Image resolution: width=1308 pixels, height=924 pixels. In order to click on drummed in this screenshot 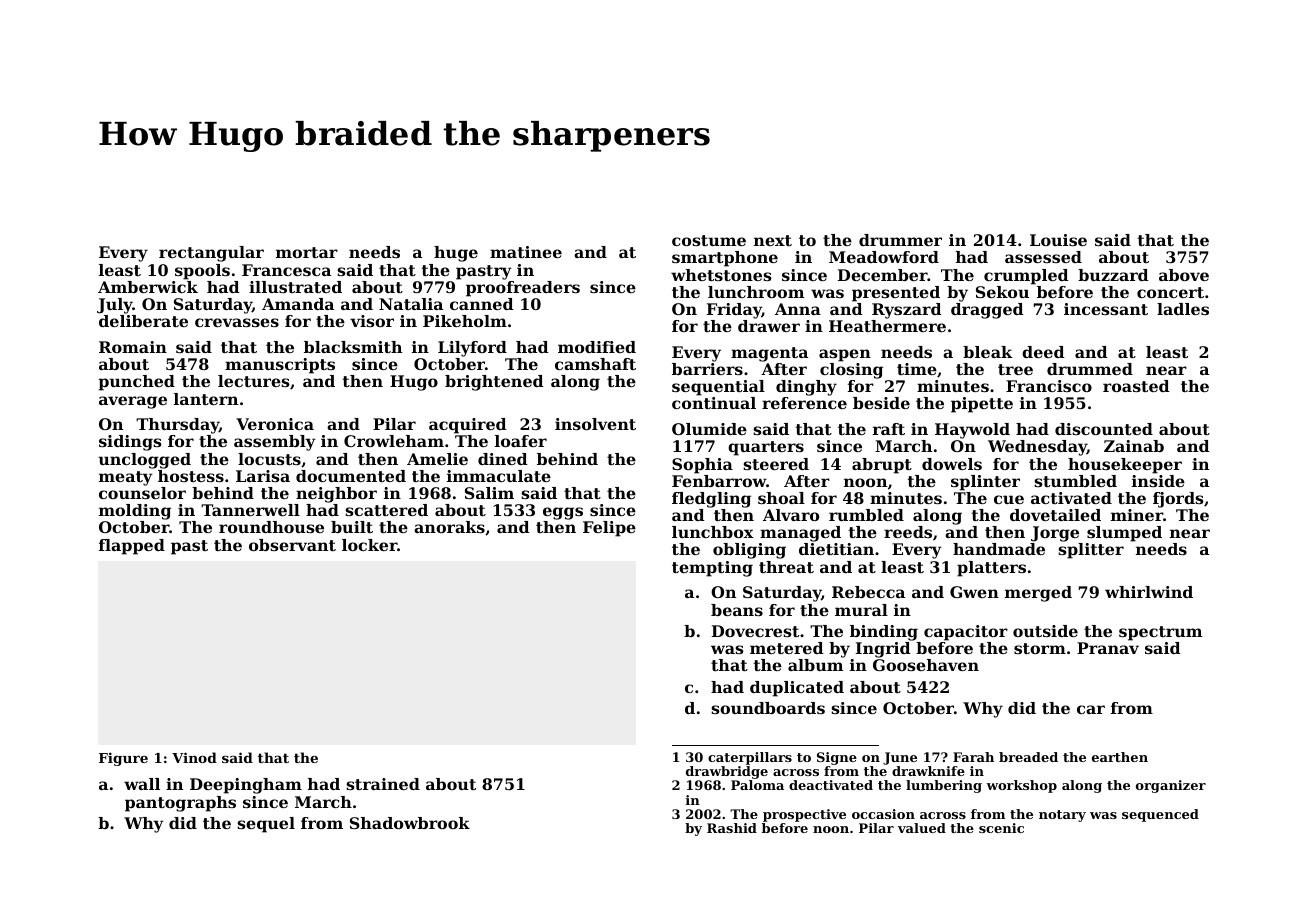, I will do `click(1090, 369)`.
